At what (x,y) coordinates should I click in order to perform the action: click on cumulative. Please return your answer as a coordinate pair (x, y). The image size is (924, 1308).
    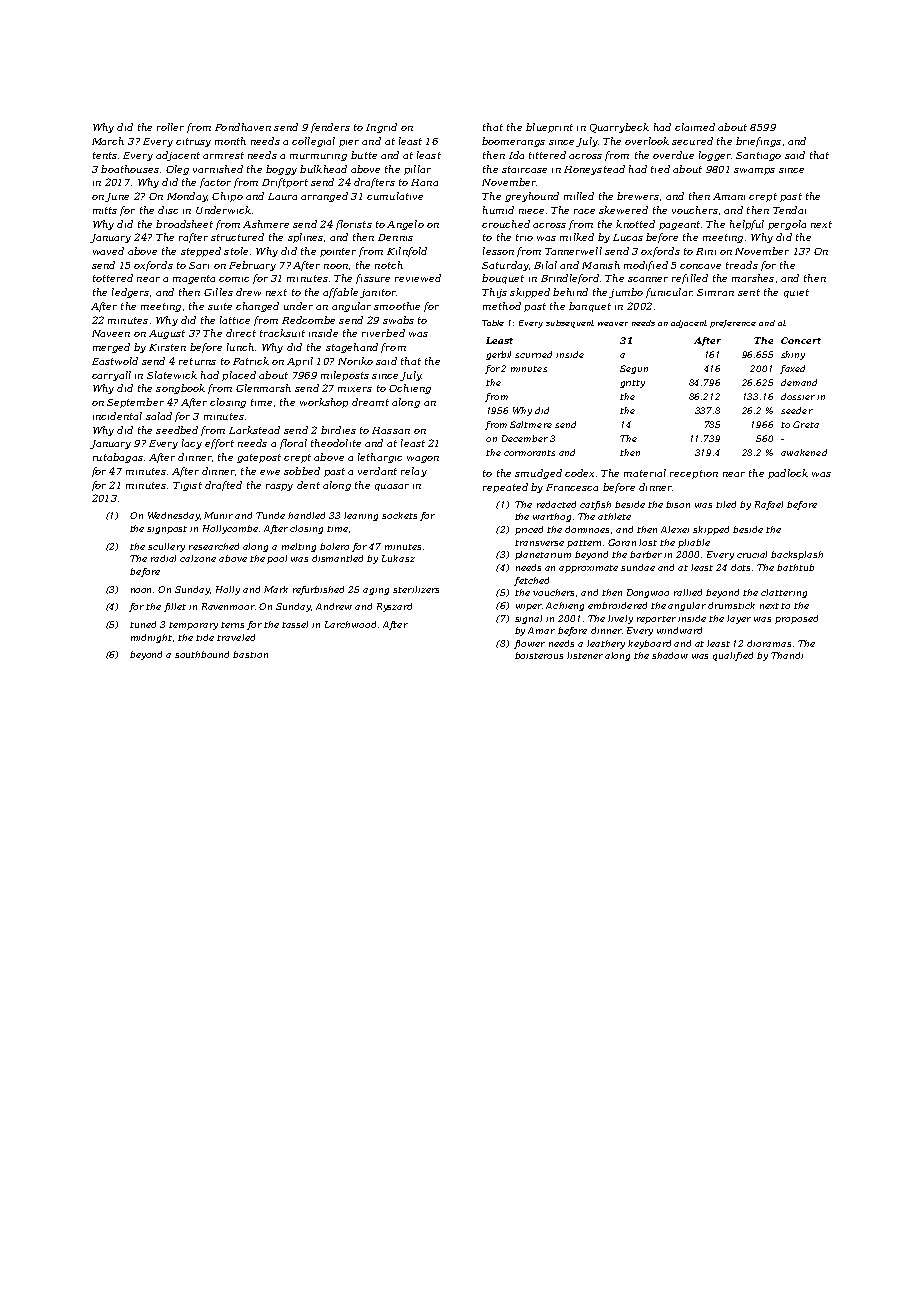
    Looking at the image, I should click on (395, 196).
